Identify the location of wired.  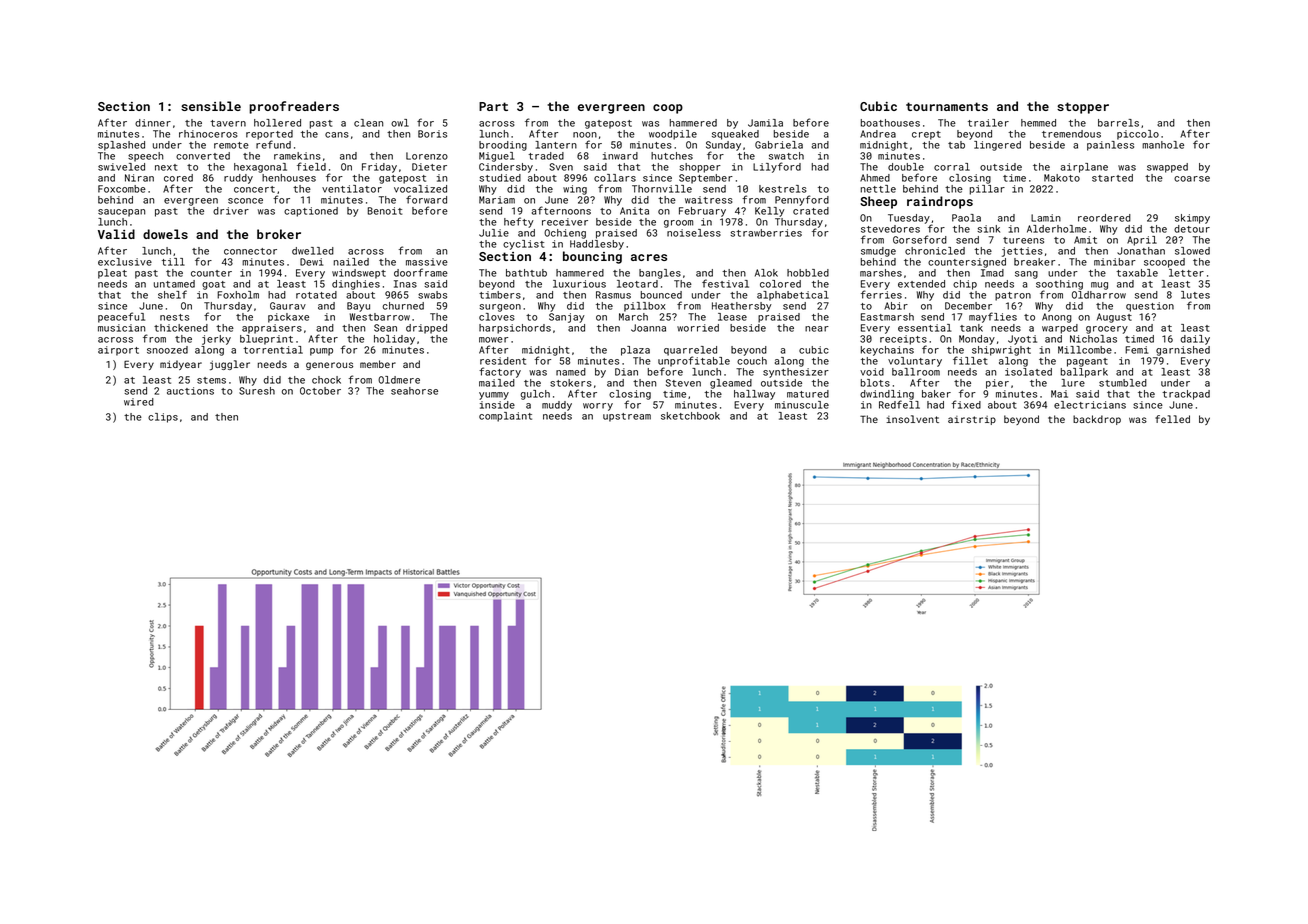
(139, 402).
